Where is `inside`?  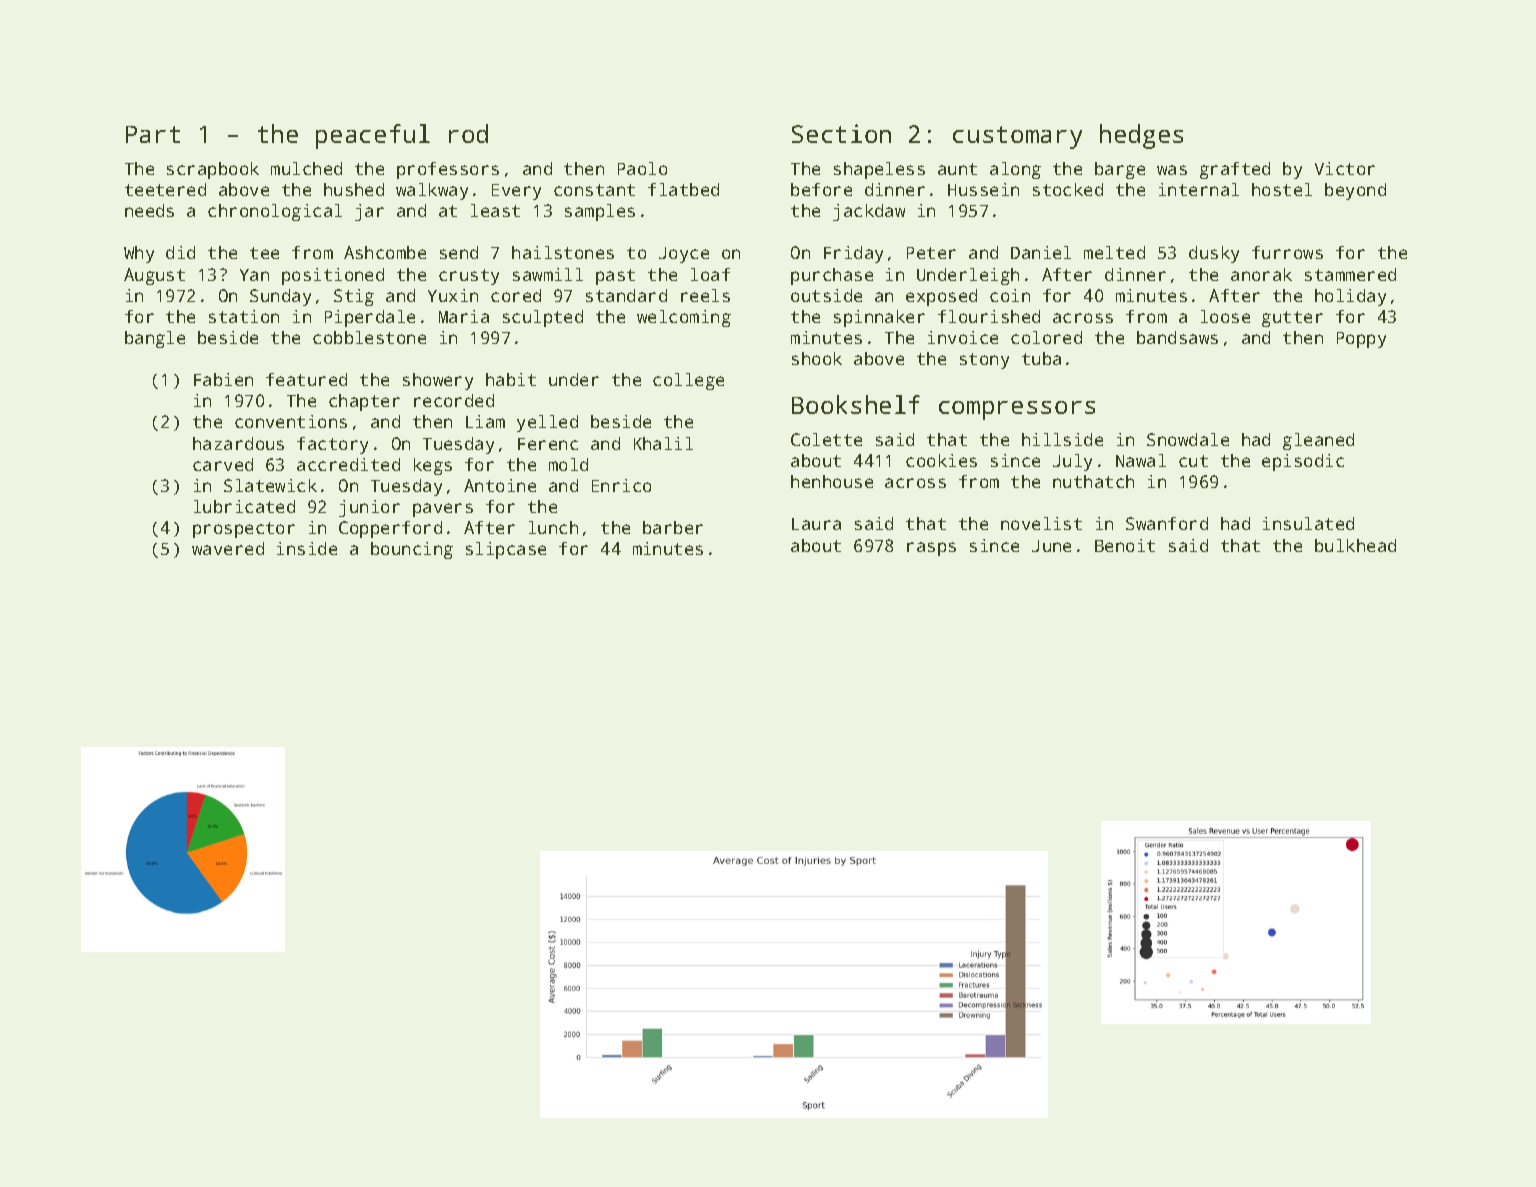 inside is located at coordinates (307, 548).
